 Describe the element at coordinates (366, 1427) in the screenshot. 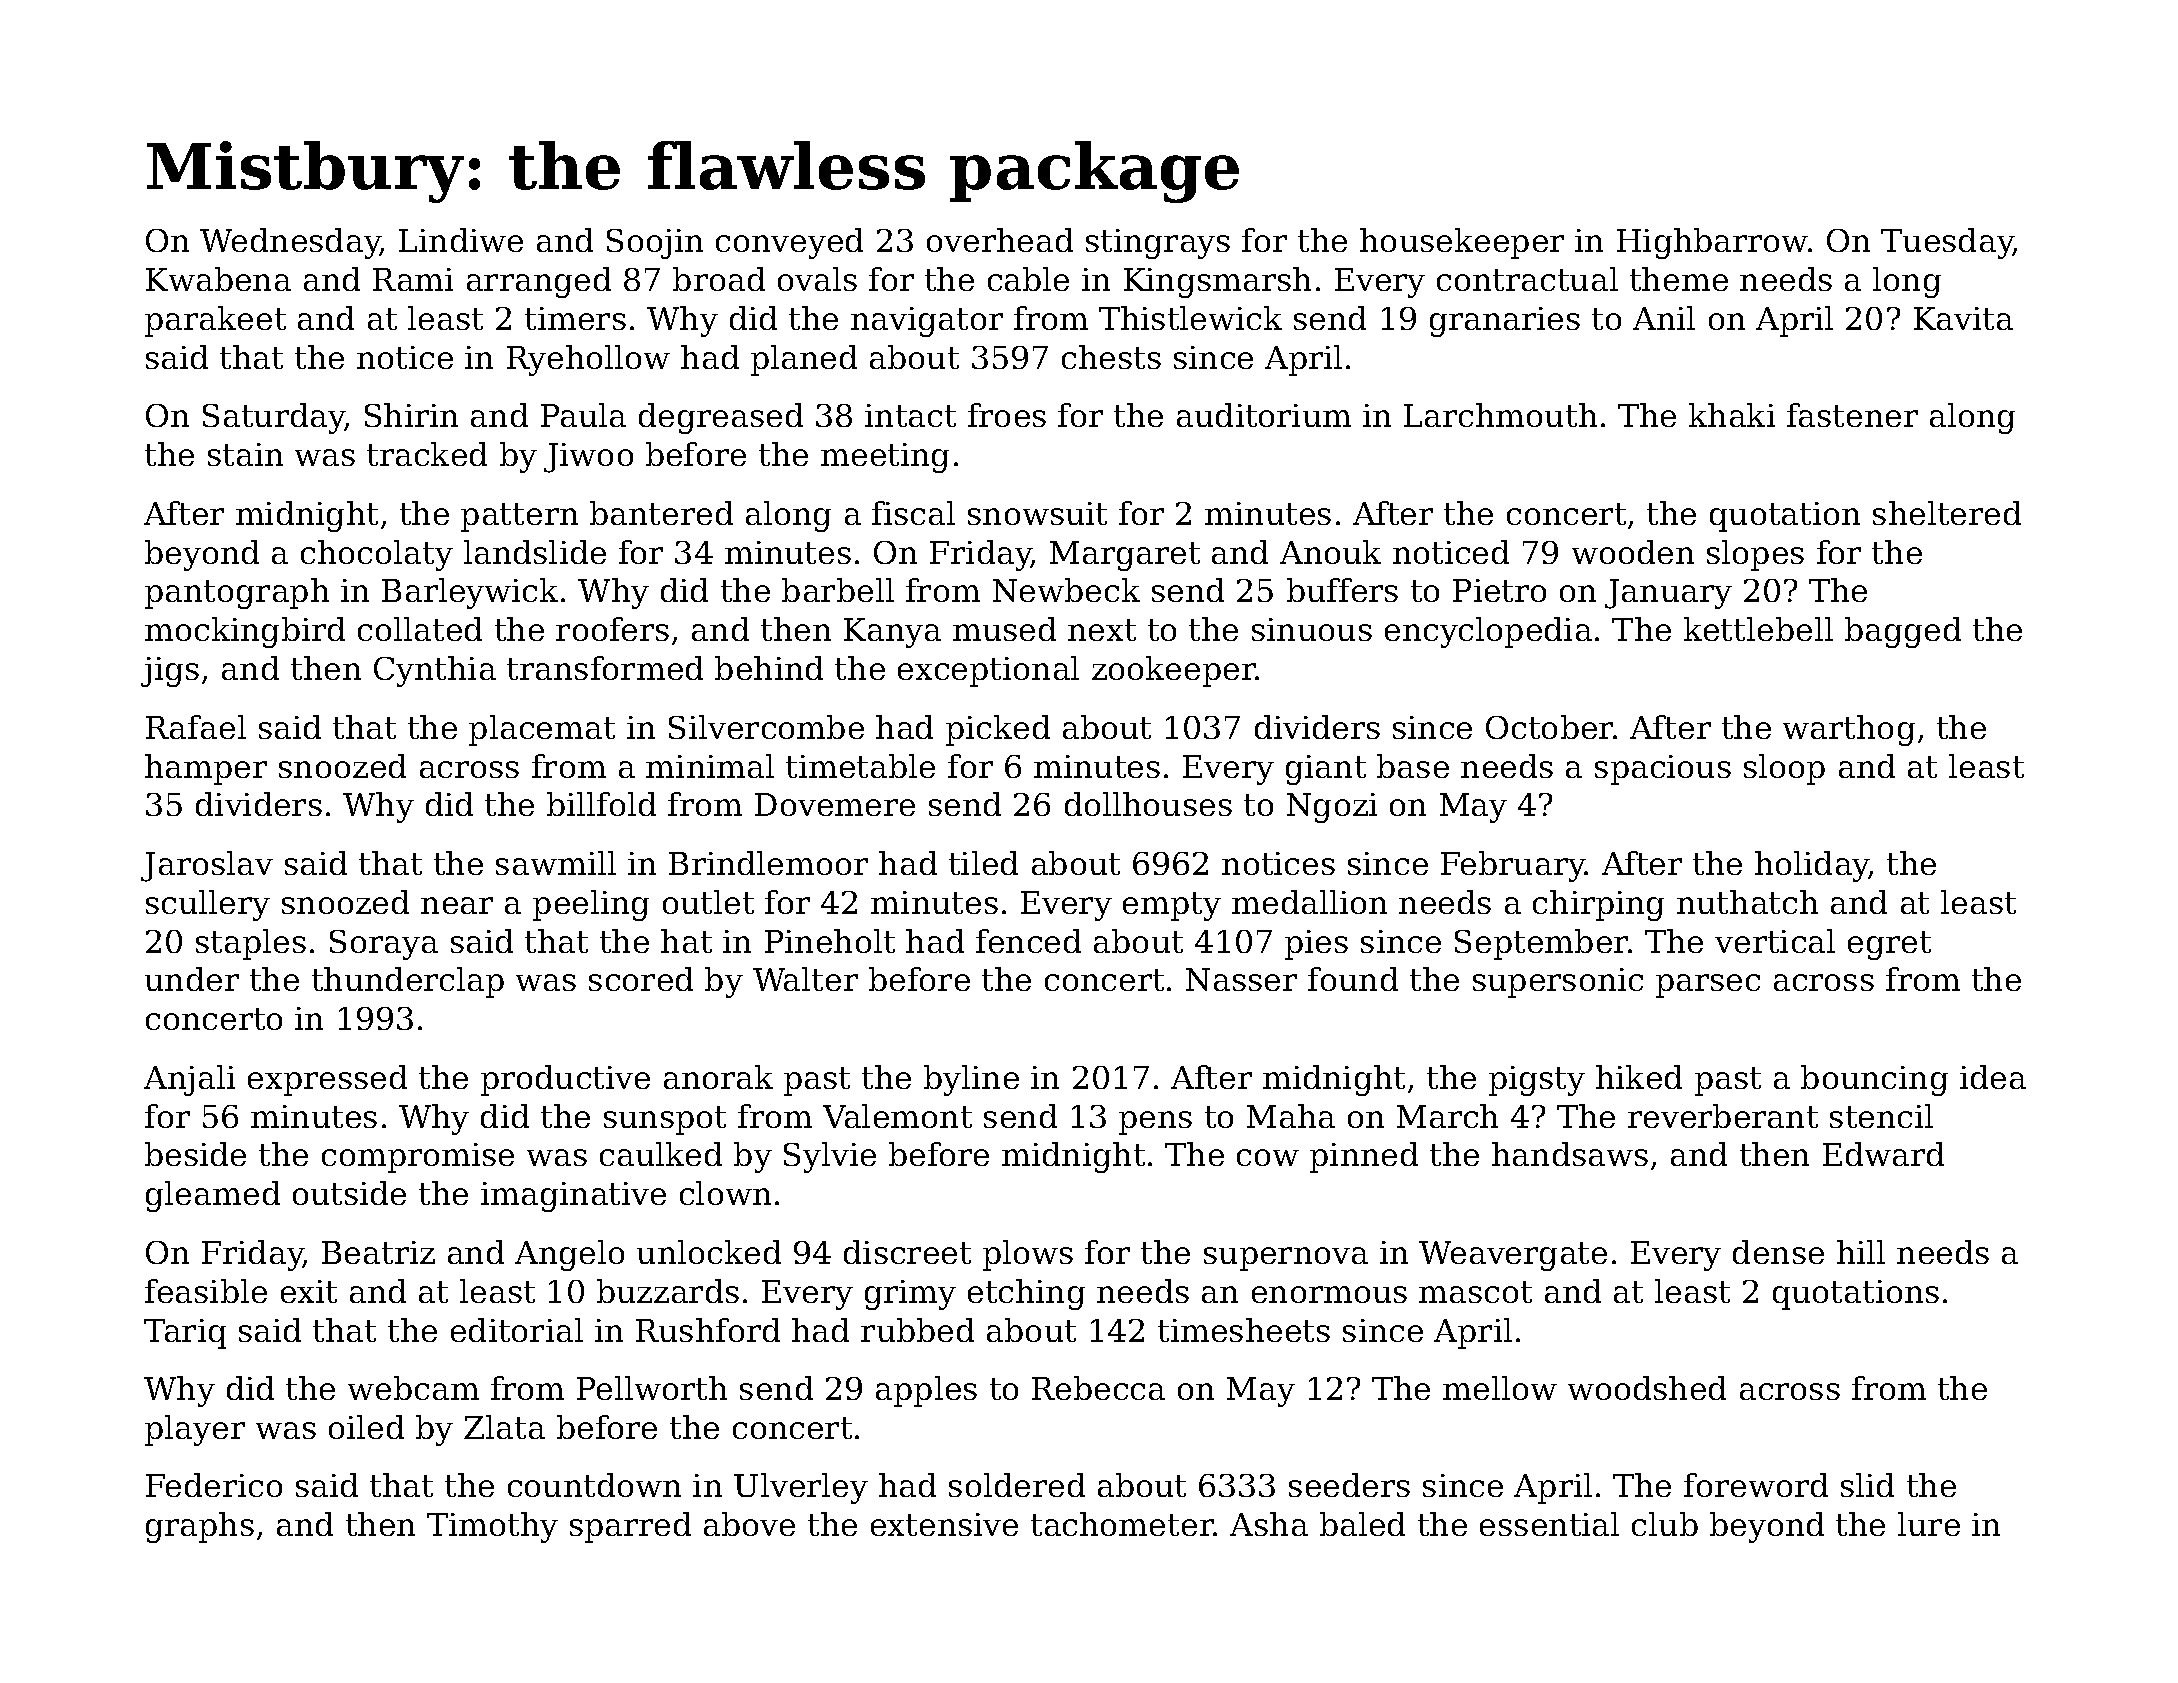

I see `oiled` at that location.
